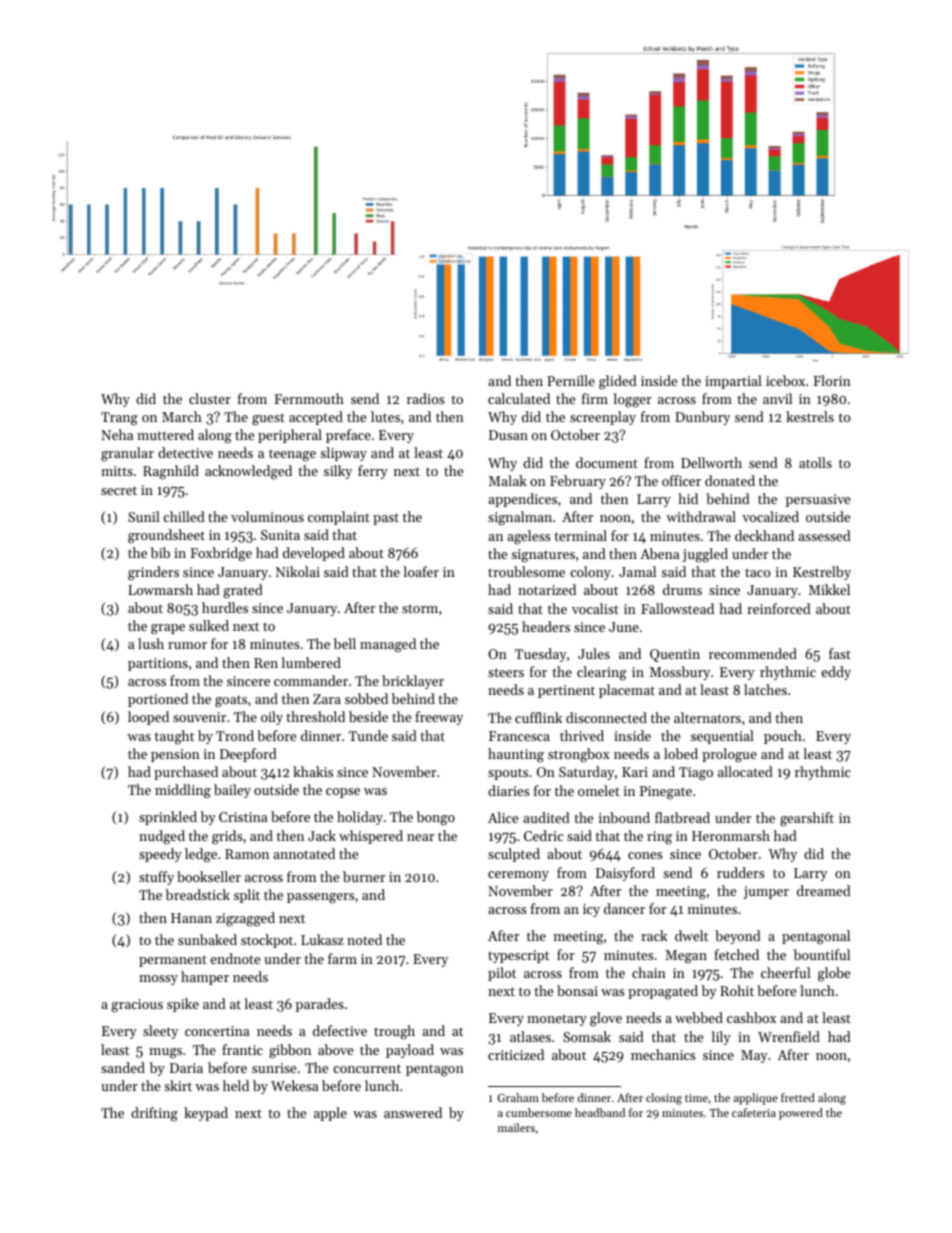 The height and width of the document is (1233, 952). I want to click on logger, so click(632, 400).
